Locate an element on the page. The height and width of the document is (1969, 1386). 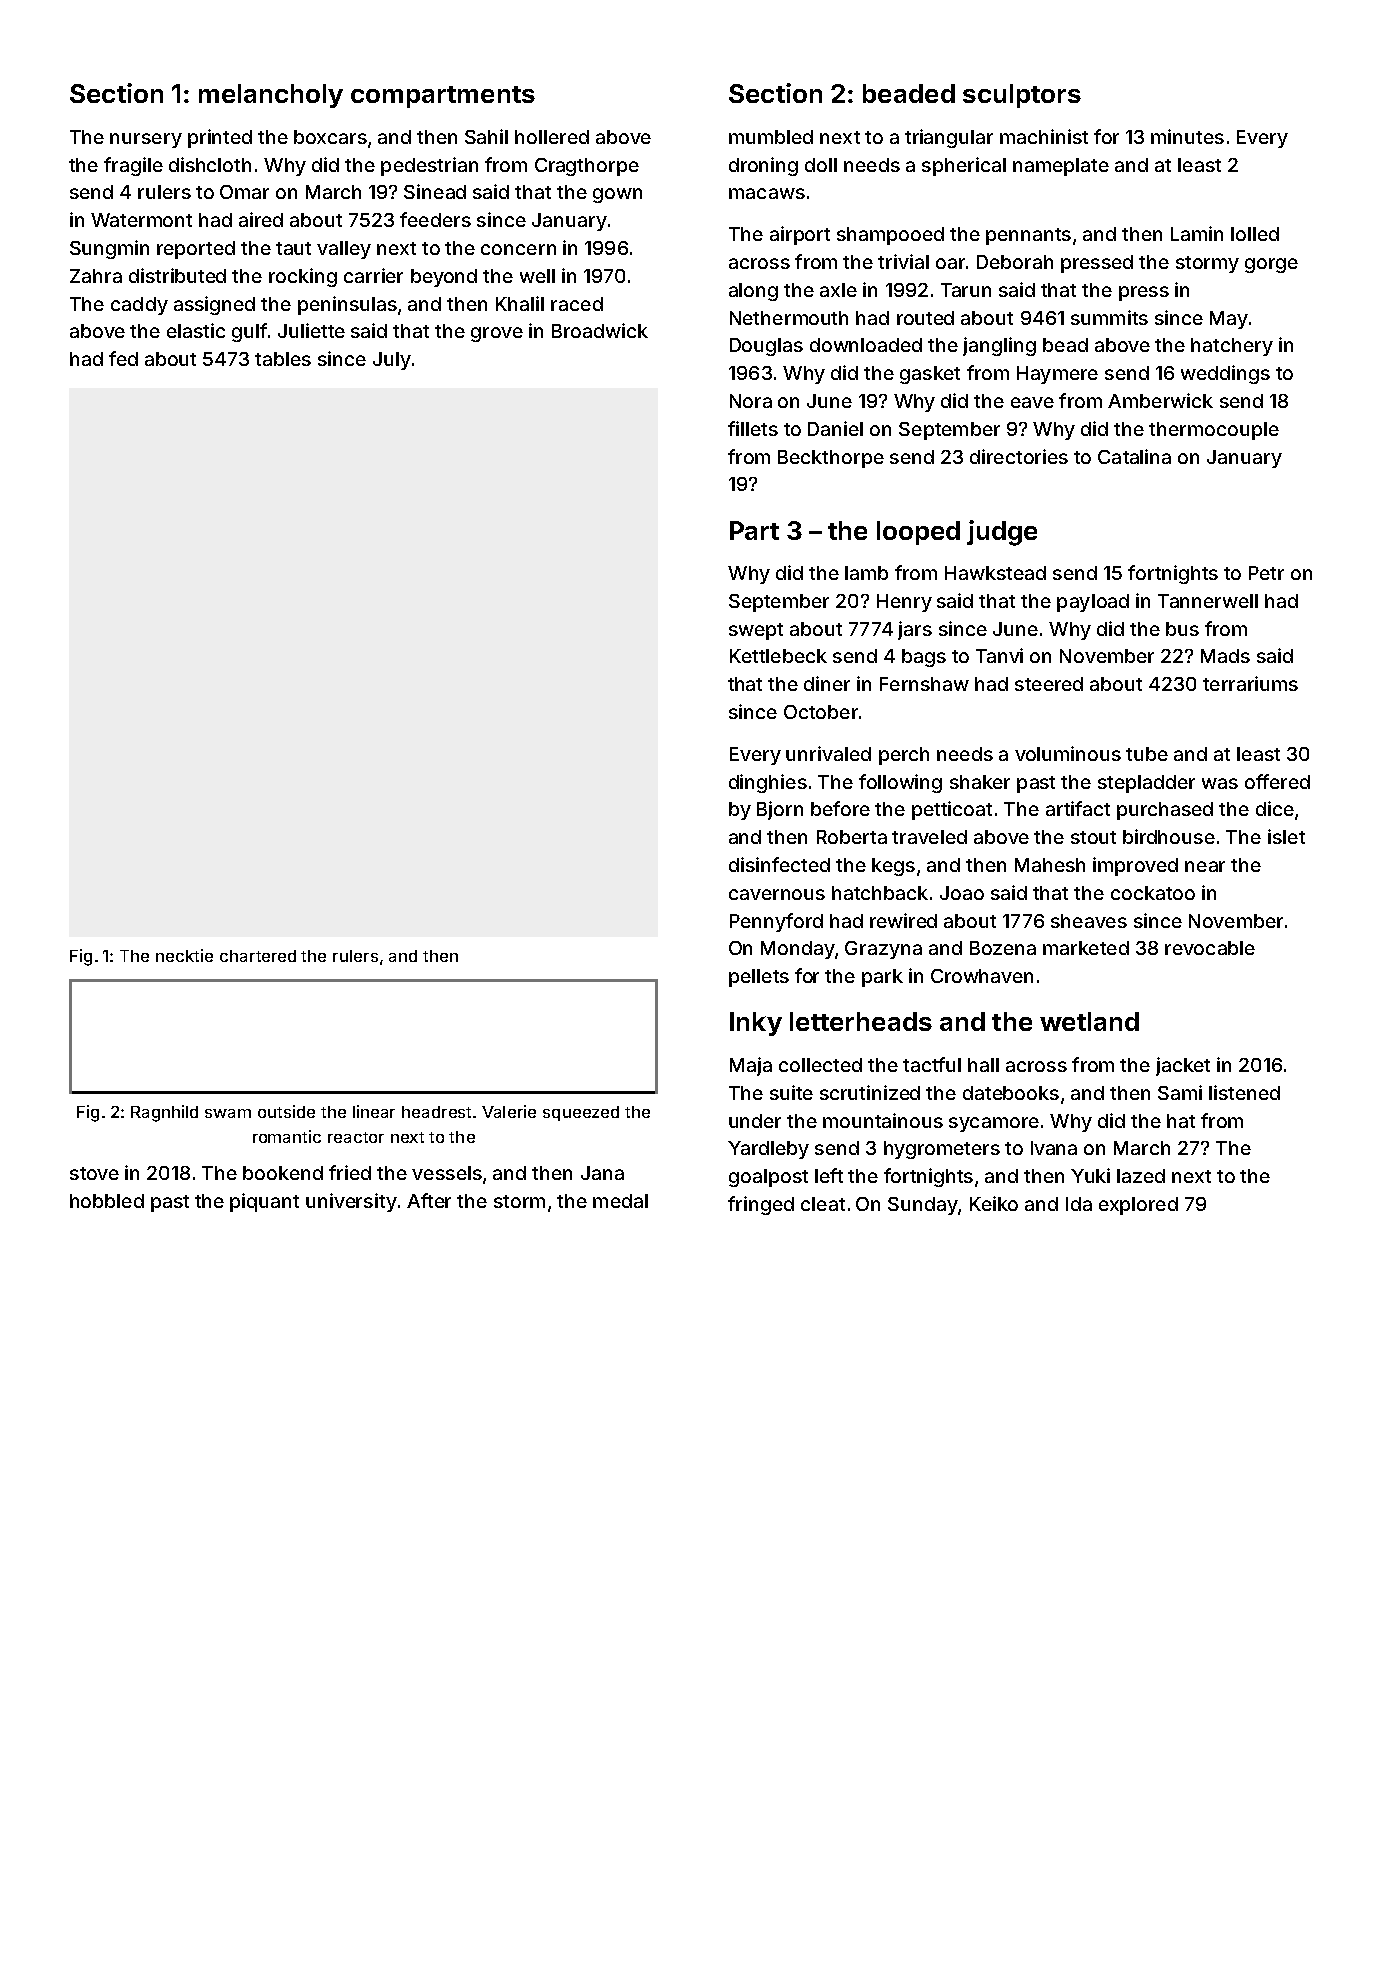
swam is located at coordinates (228, 1113).
